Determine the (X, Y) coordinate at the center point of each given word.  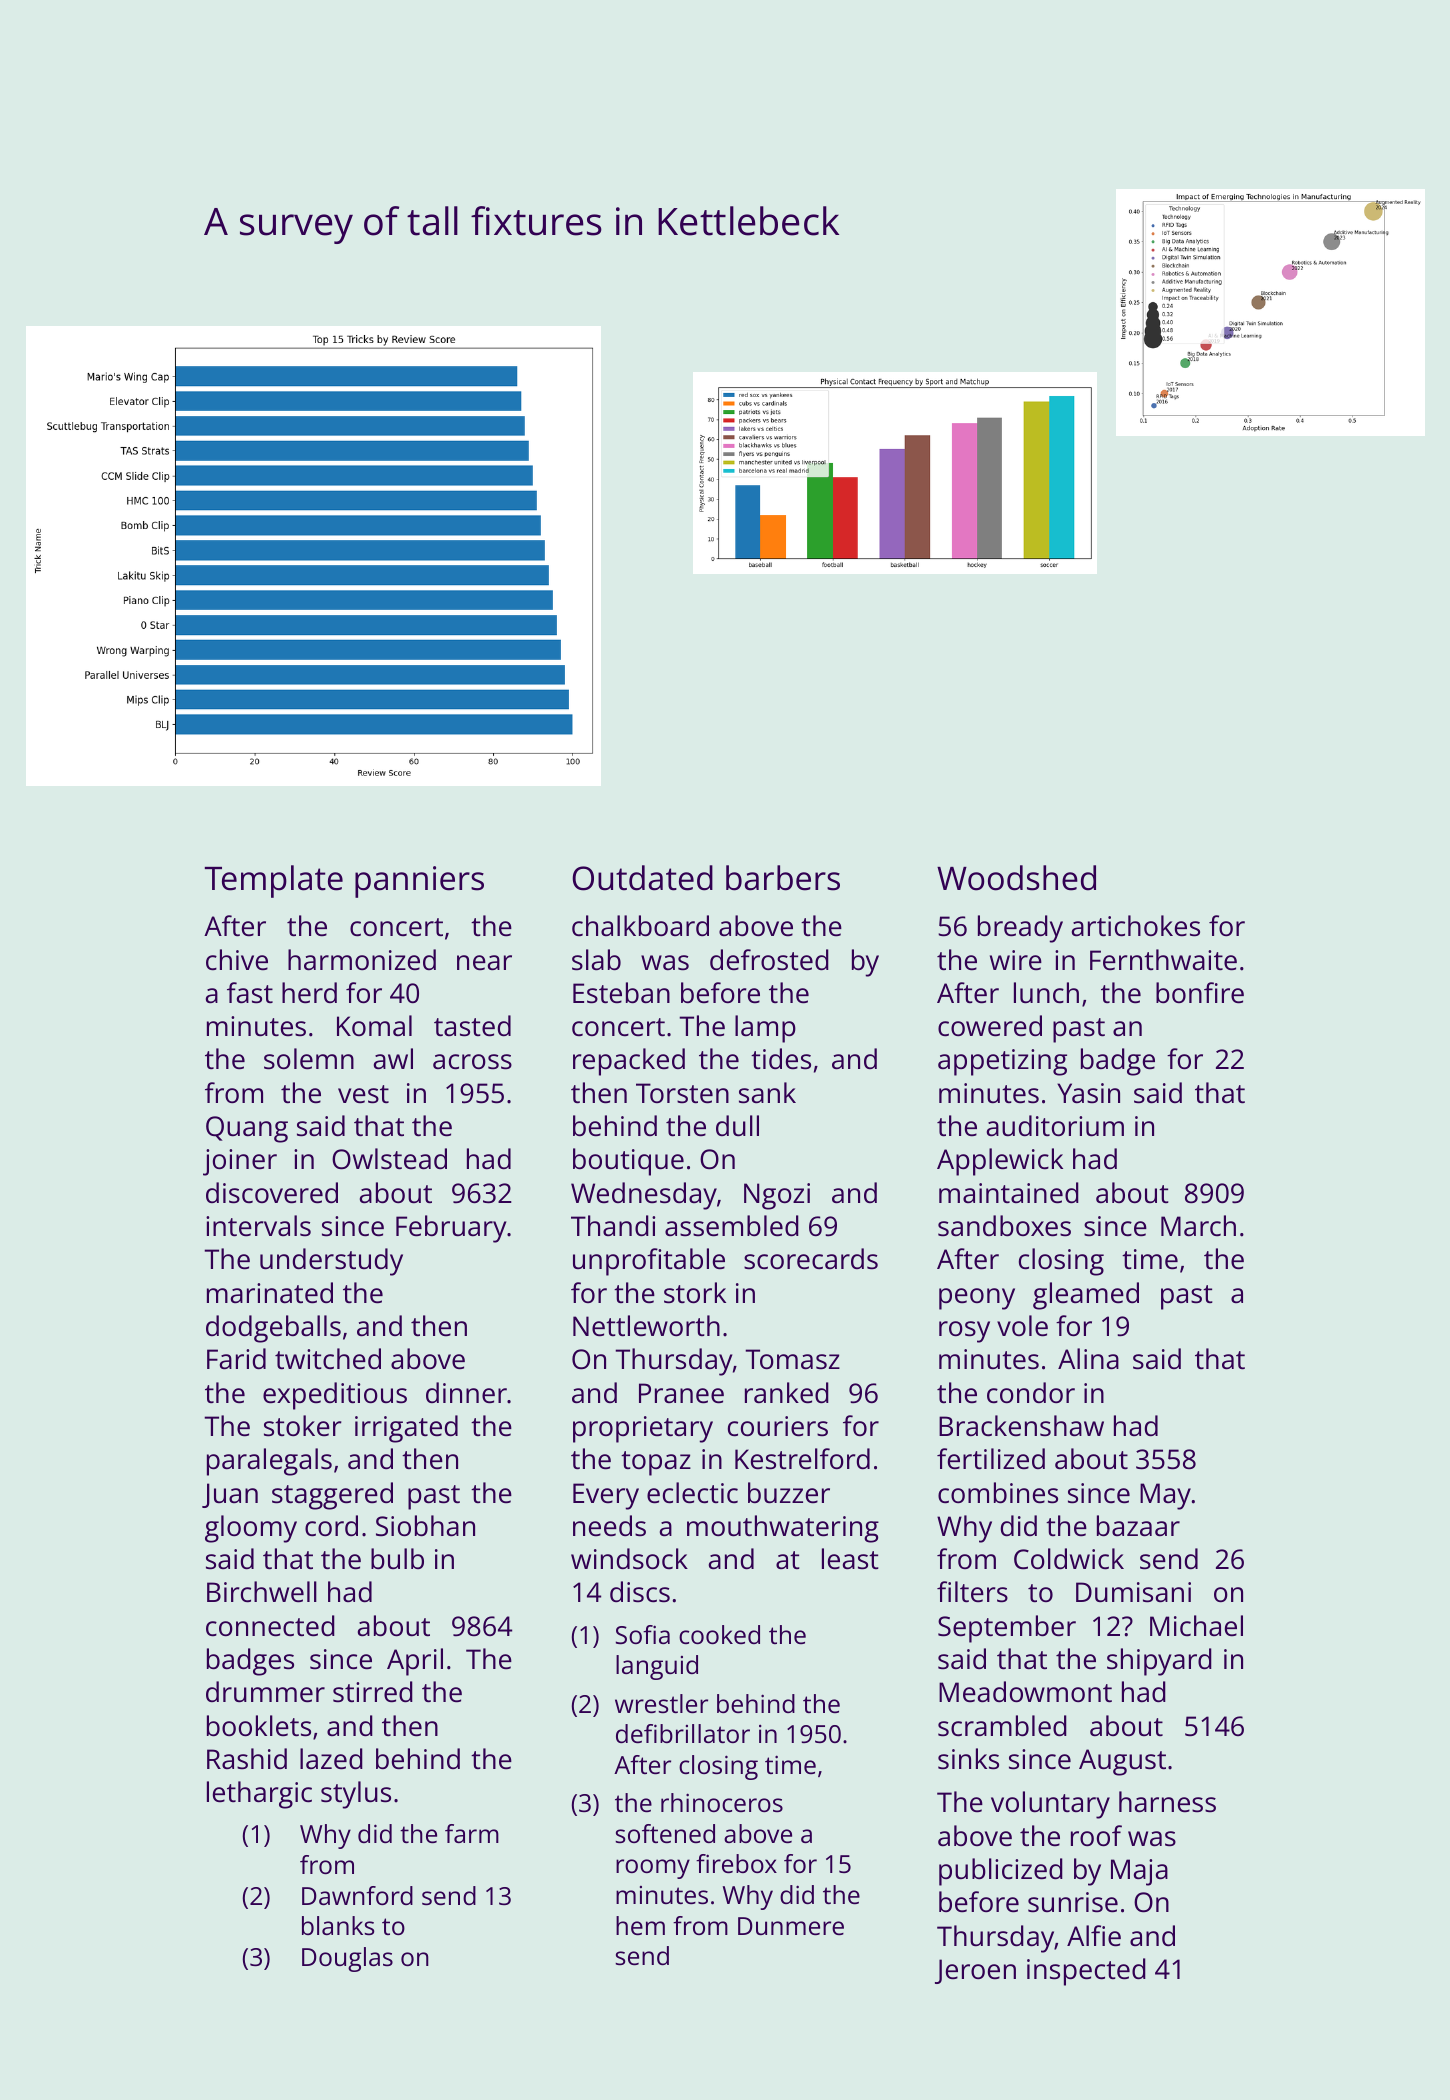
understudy (331, 1262)
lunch (1046, 993)
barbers (783, 878)
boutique (628, 1162)
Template (274, 881)
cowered (990, 1026)
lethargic (259, 1795)
